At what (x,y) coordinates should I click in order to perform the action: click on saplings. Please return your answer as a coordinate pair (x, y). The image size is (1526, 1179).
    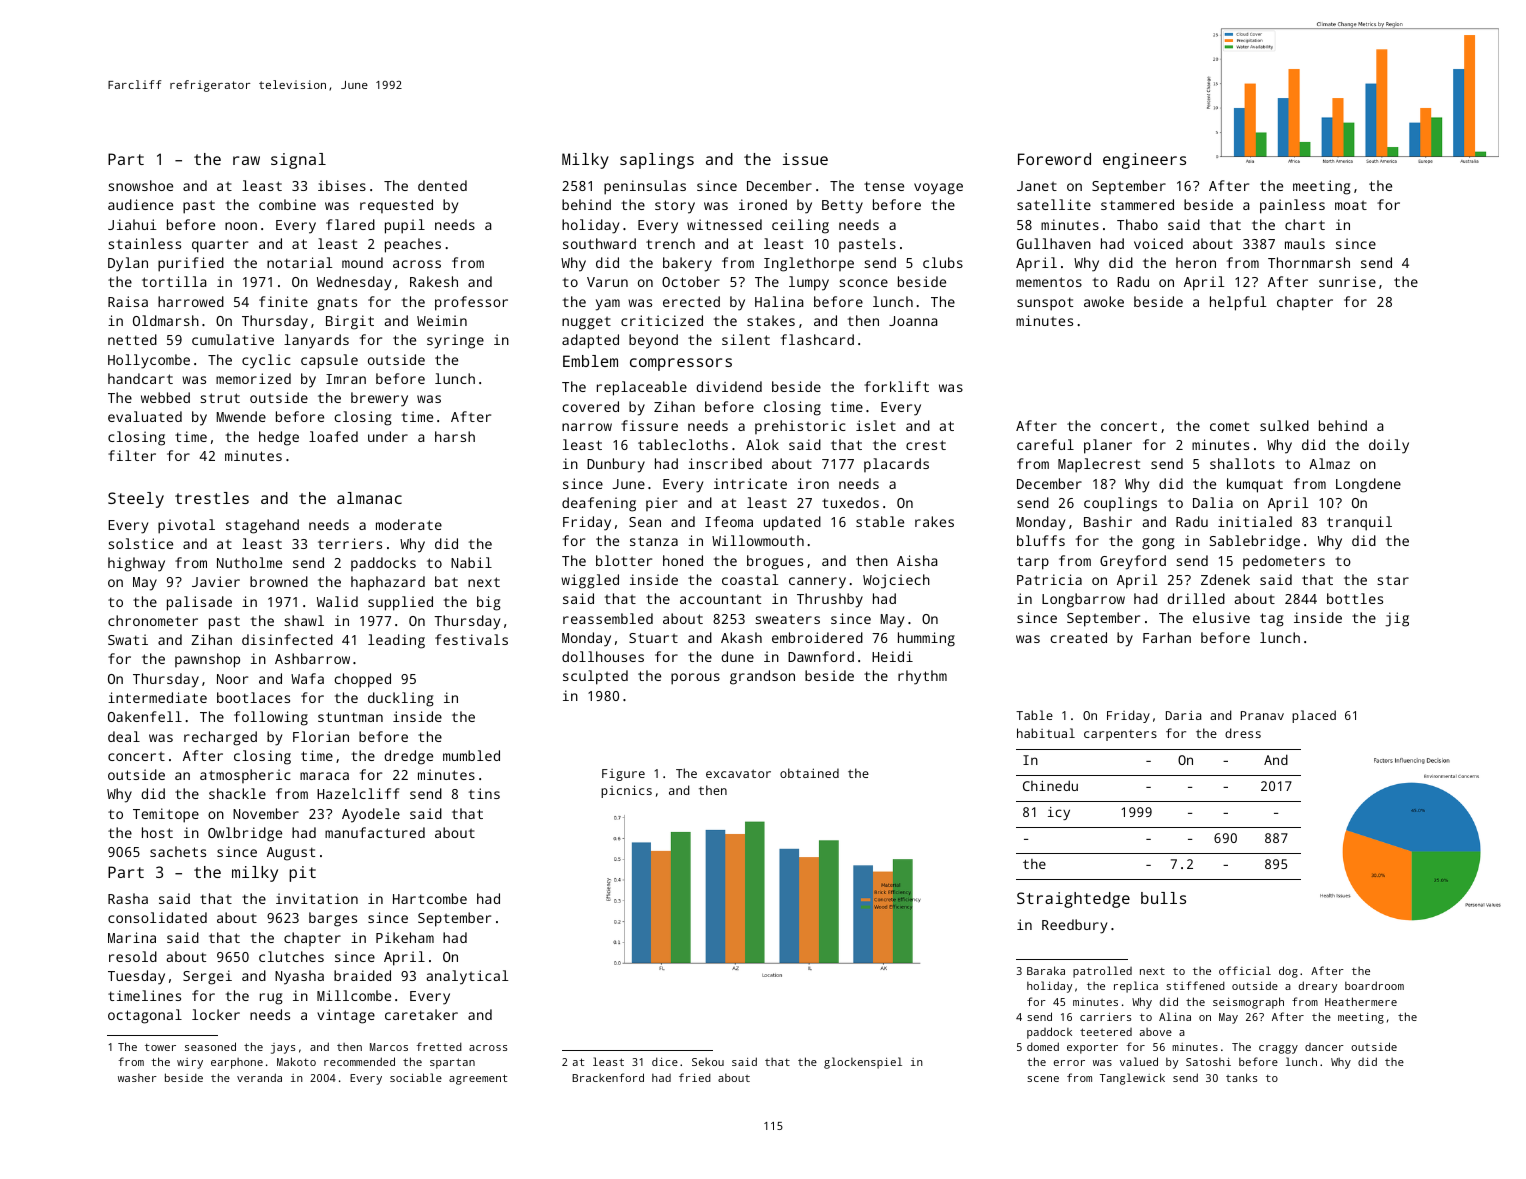
    Looking at the image, I should click on (657, 161).
